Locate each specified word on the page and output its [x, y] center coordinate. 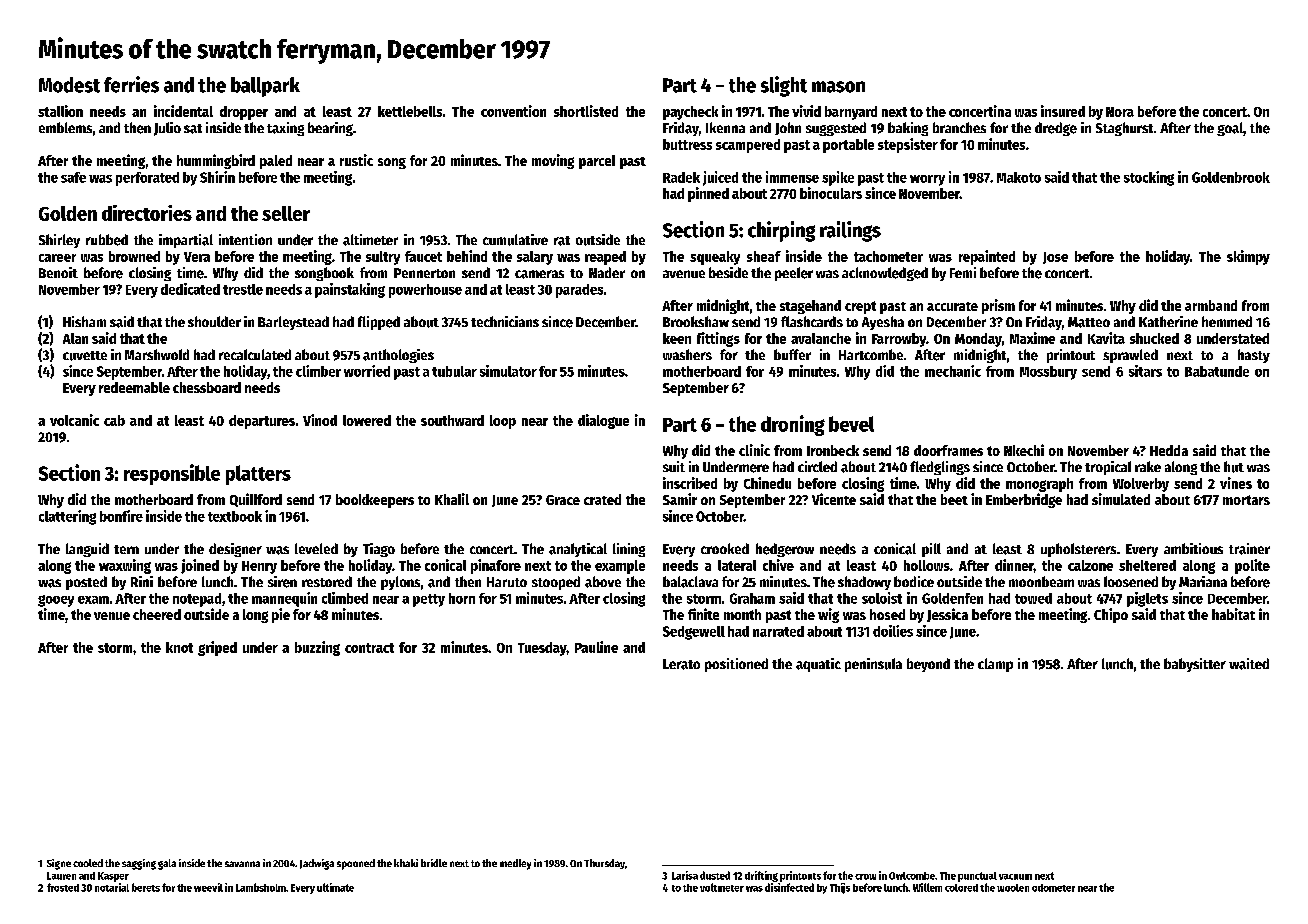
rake [1148, 466]
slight [784, 86]
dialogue [603, 421]
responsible [172, 474]
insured [1063, 111]
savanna [242, 864]
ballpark [265, 87]
